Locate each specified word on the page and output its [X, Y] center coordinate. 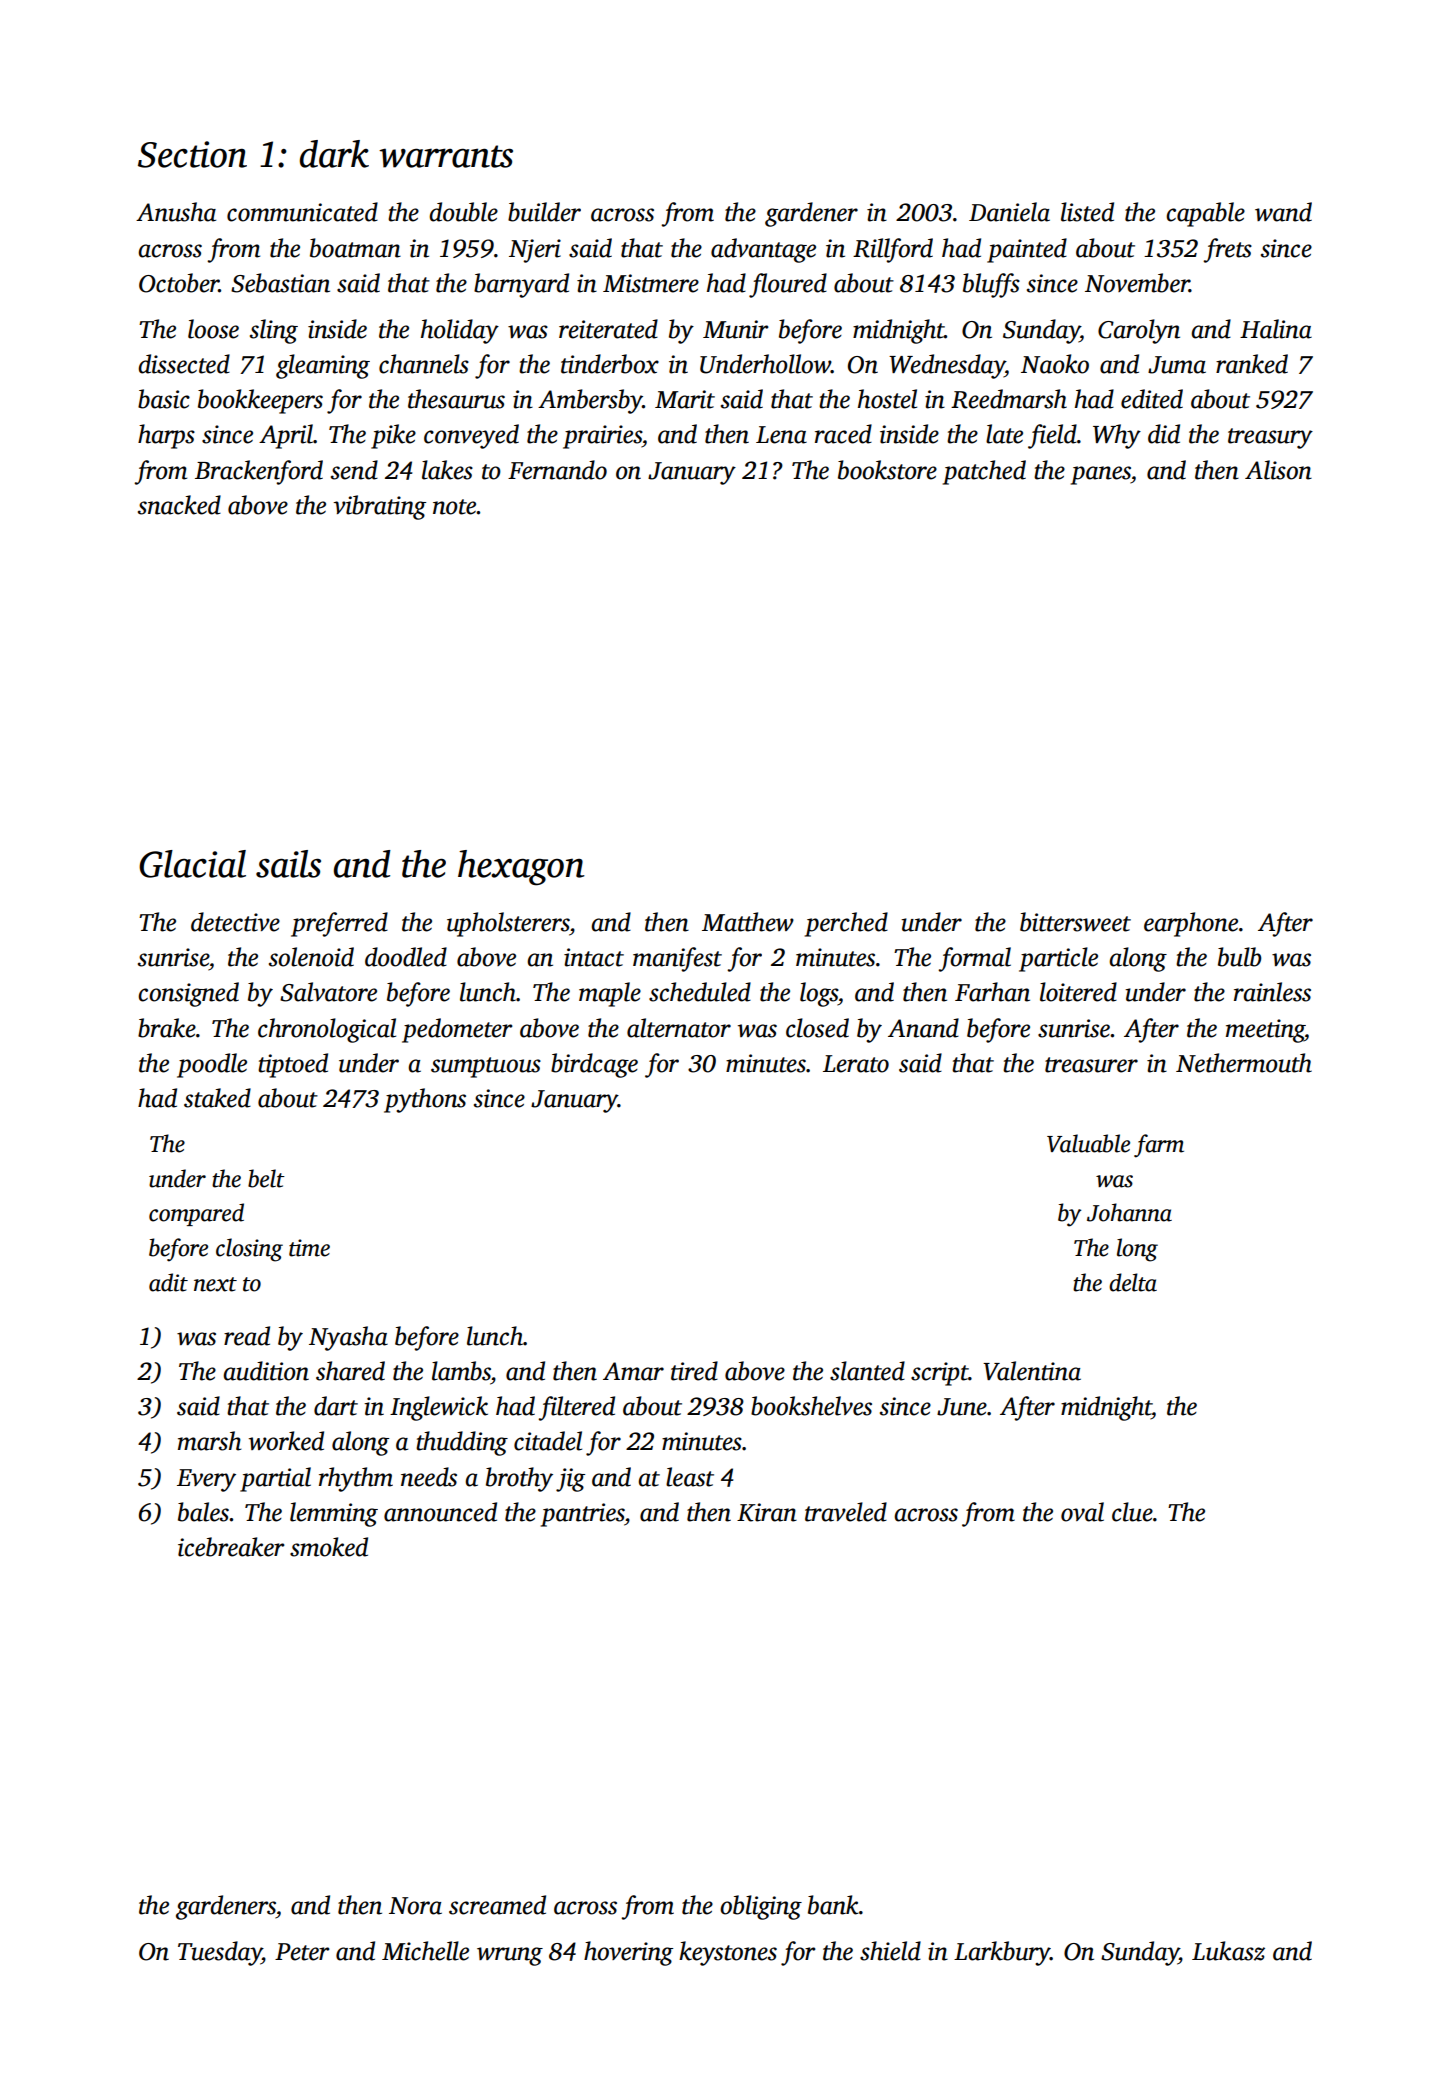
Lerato [856, 1064]
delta [1133, 1282]
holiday [460, 331]
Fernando [557, 470]
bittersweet [1075, 922]
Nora [415, 1906]
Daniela [1009, 212]
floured [788, 285]
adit [168, 1282]
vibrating [379, 507]
